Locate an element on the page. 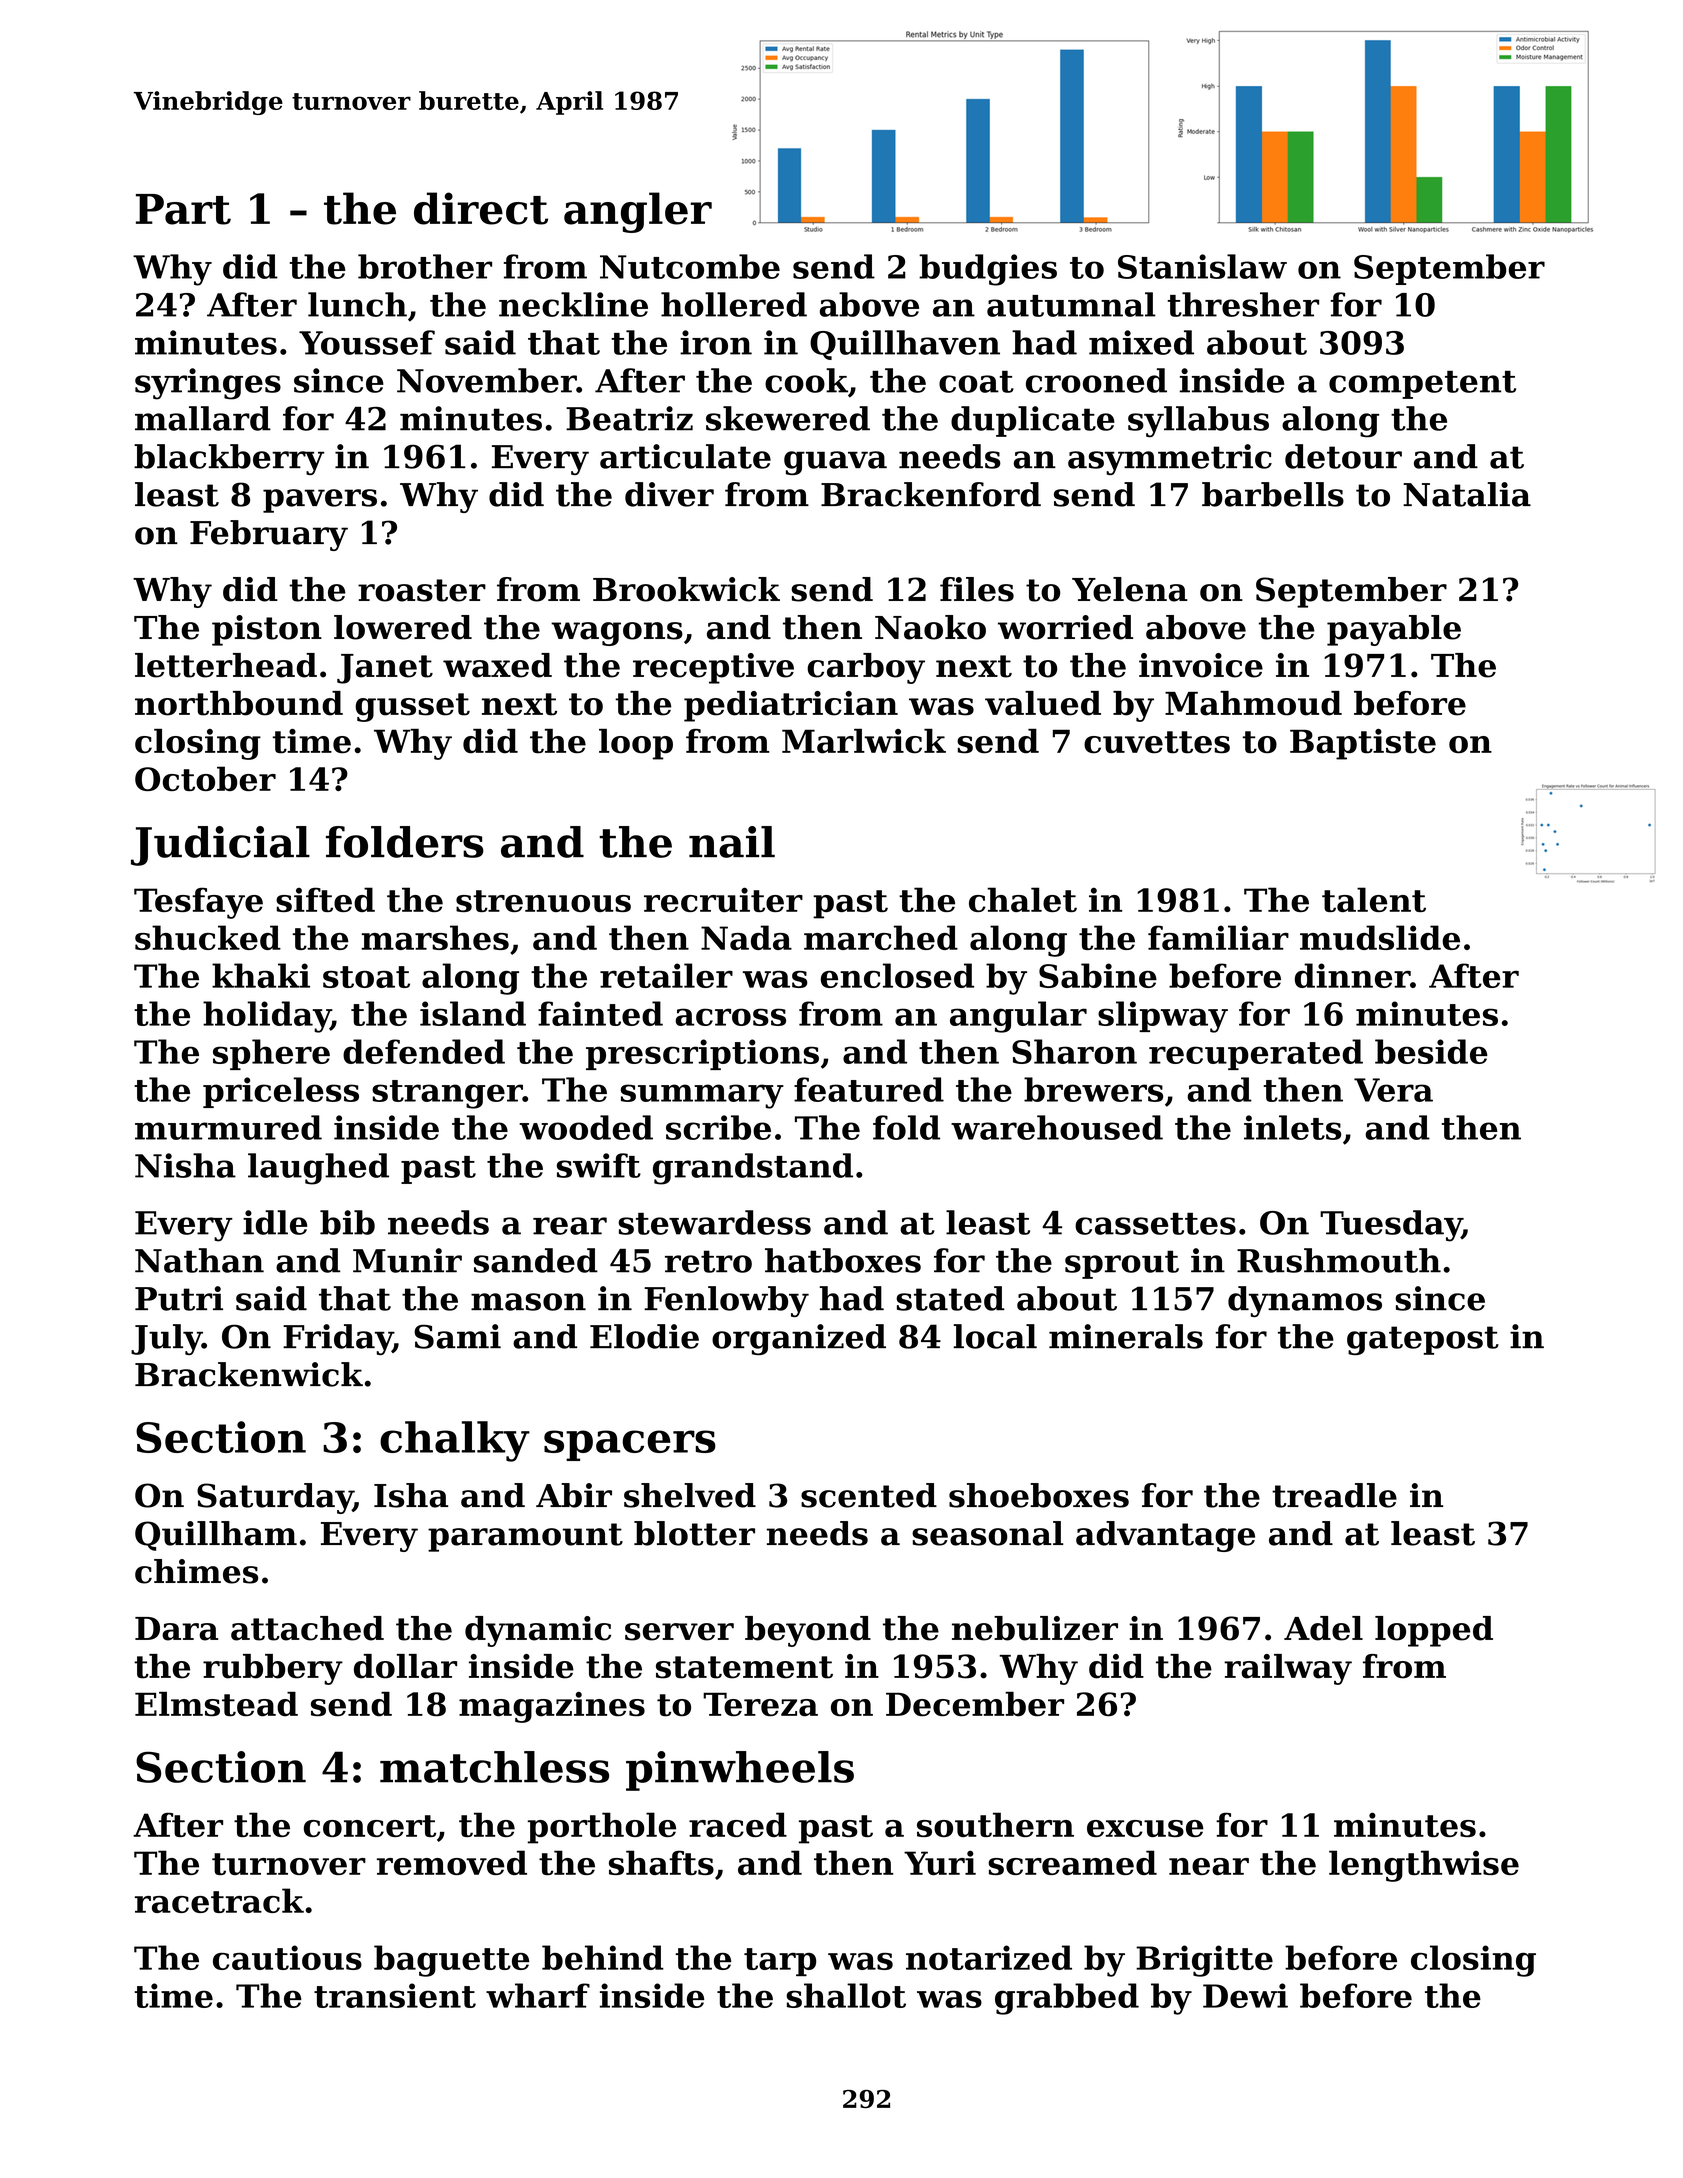 The width and height of the image is (1683, 2178). Sami is located at coordinates (457, 1336).
